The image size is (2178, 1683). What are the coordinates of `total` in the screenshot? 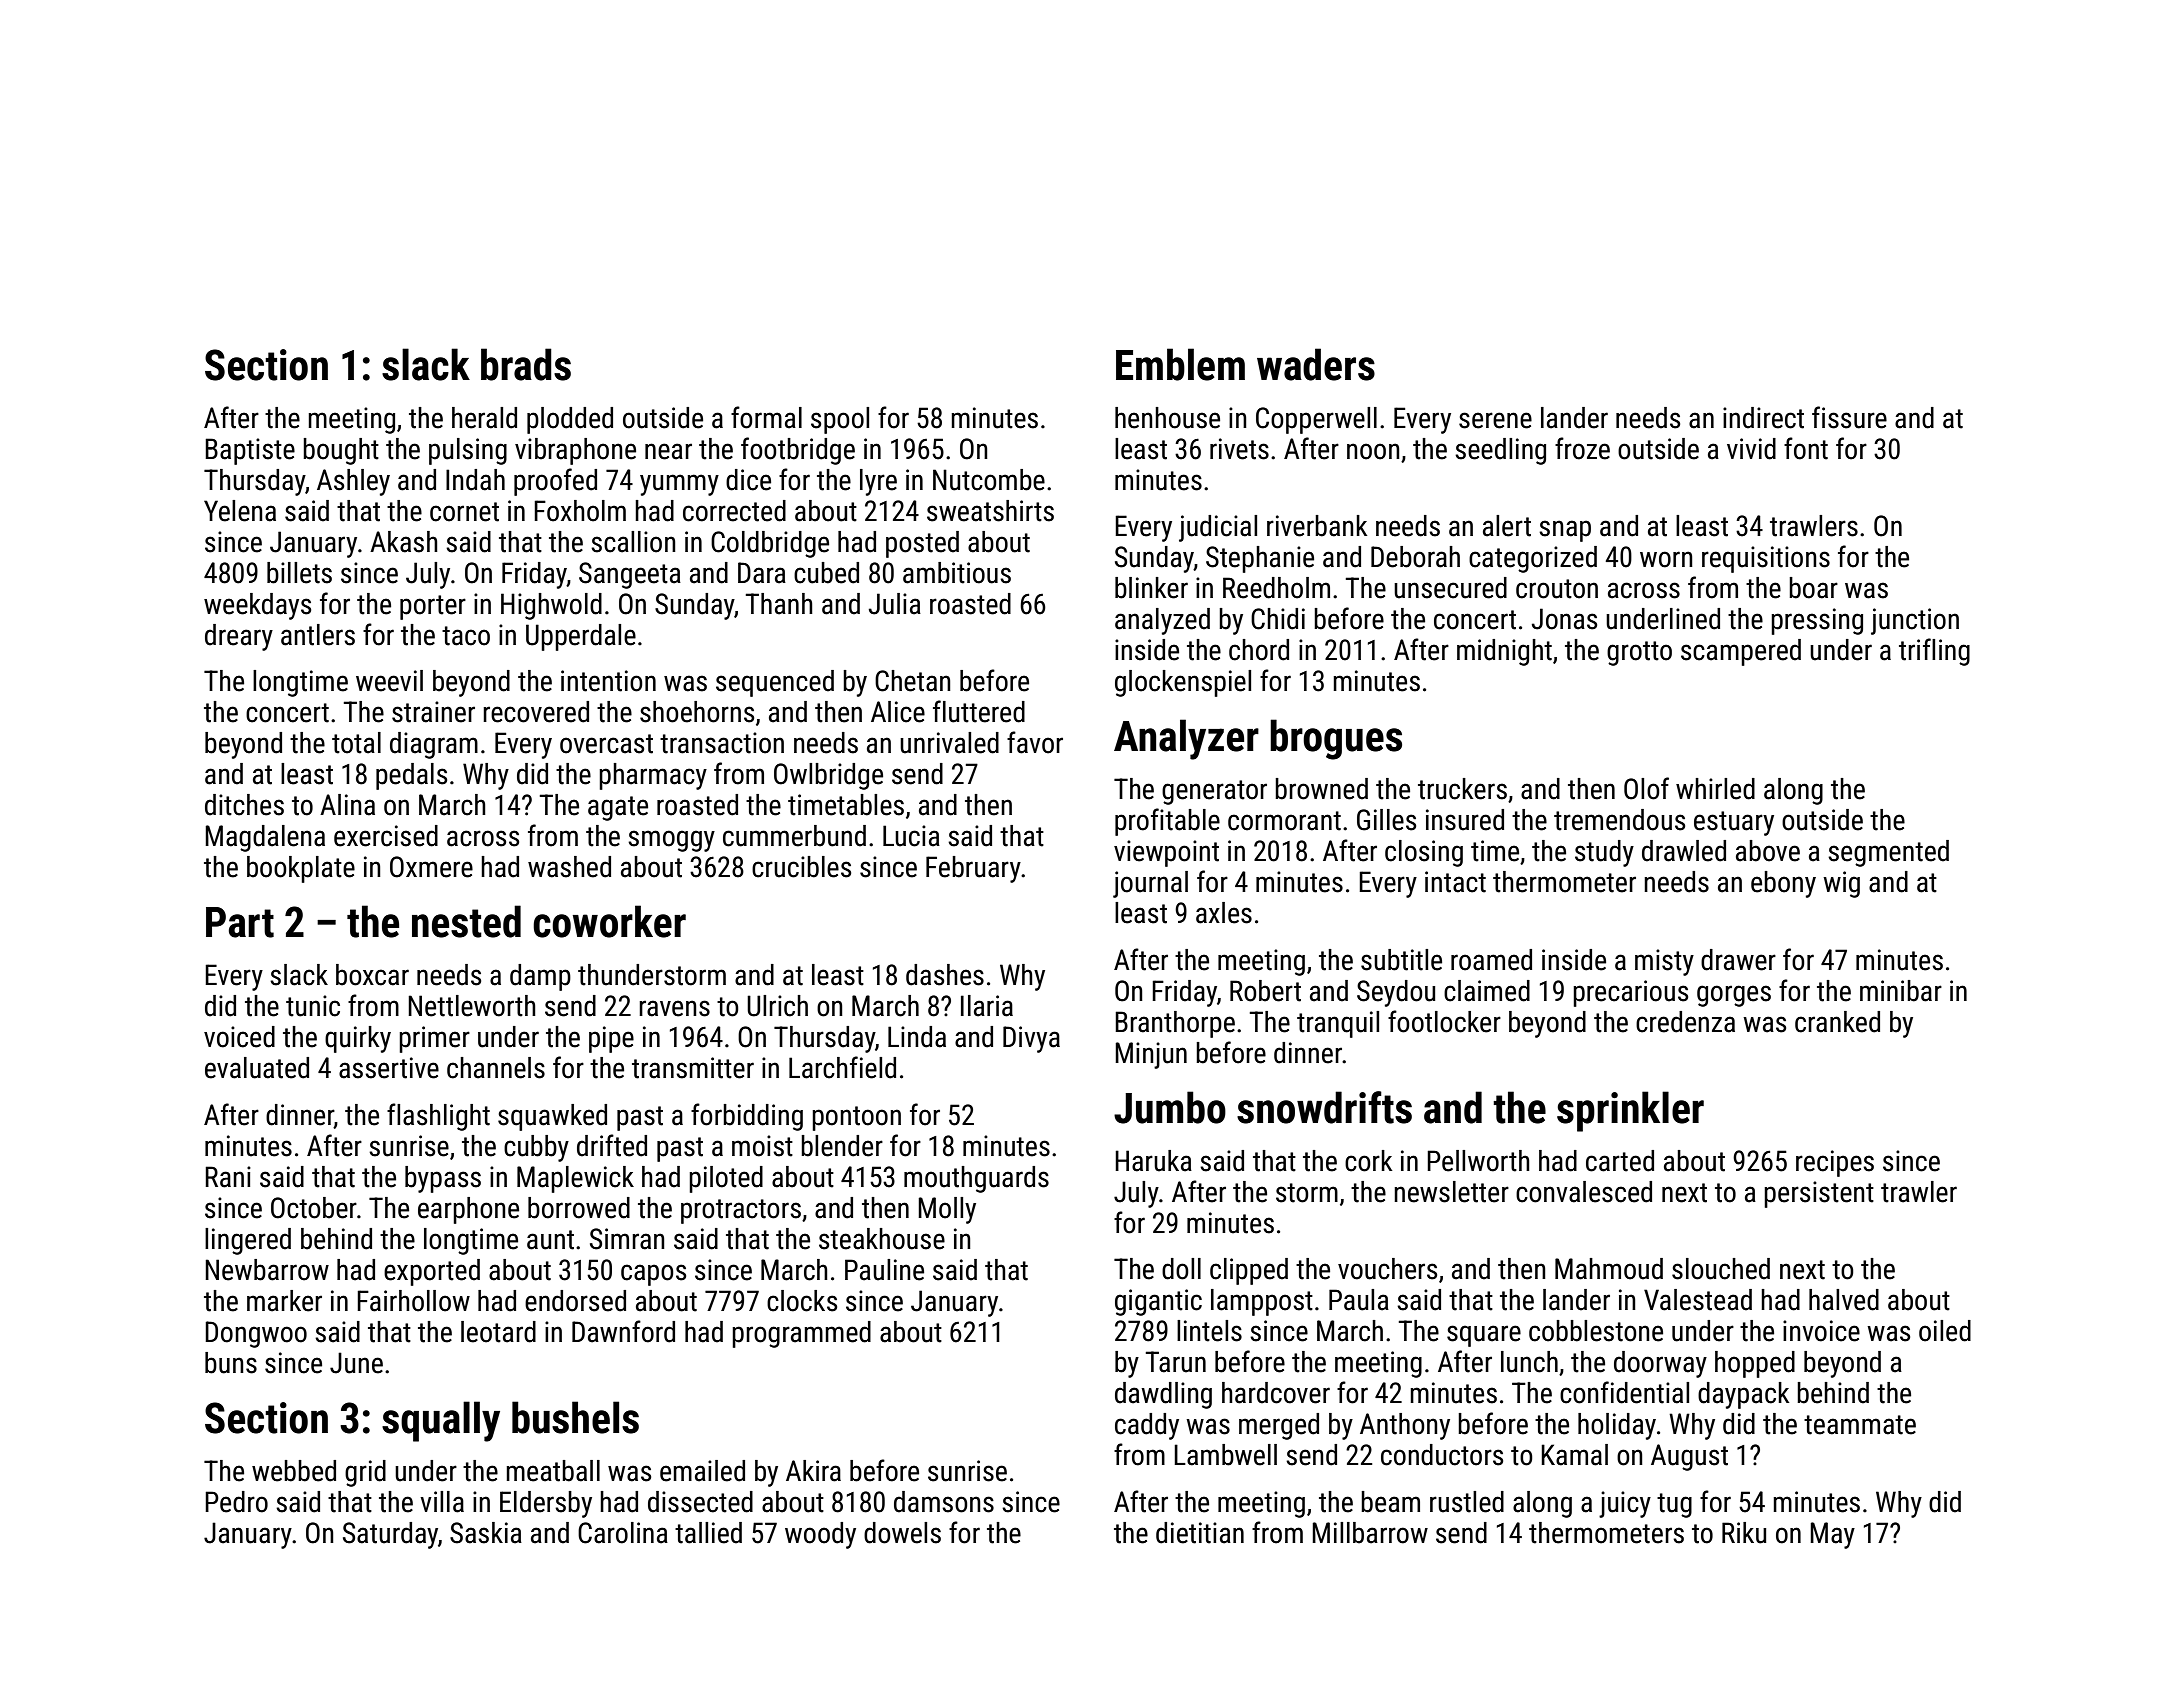 It's located at (356, 743).
